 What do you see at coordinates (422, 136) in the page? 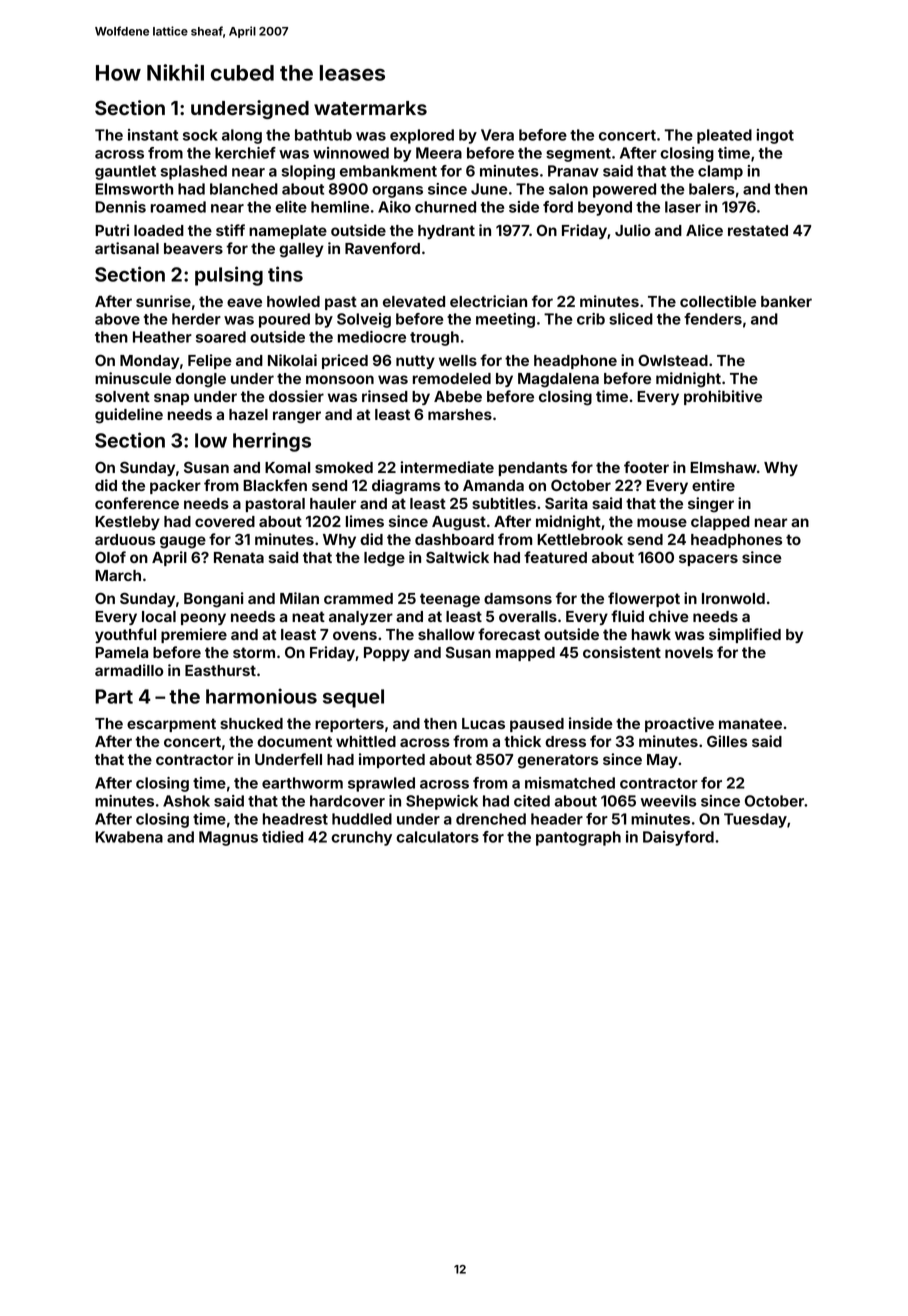
I see `explored` at bounding box center [422, 136].
